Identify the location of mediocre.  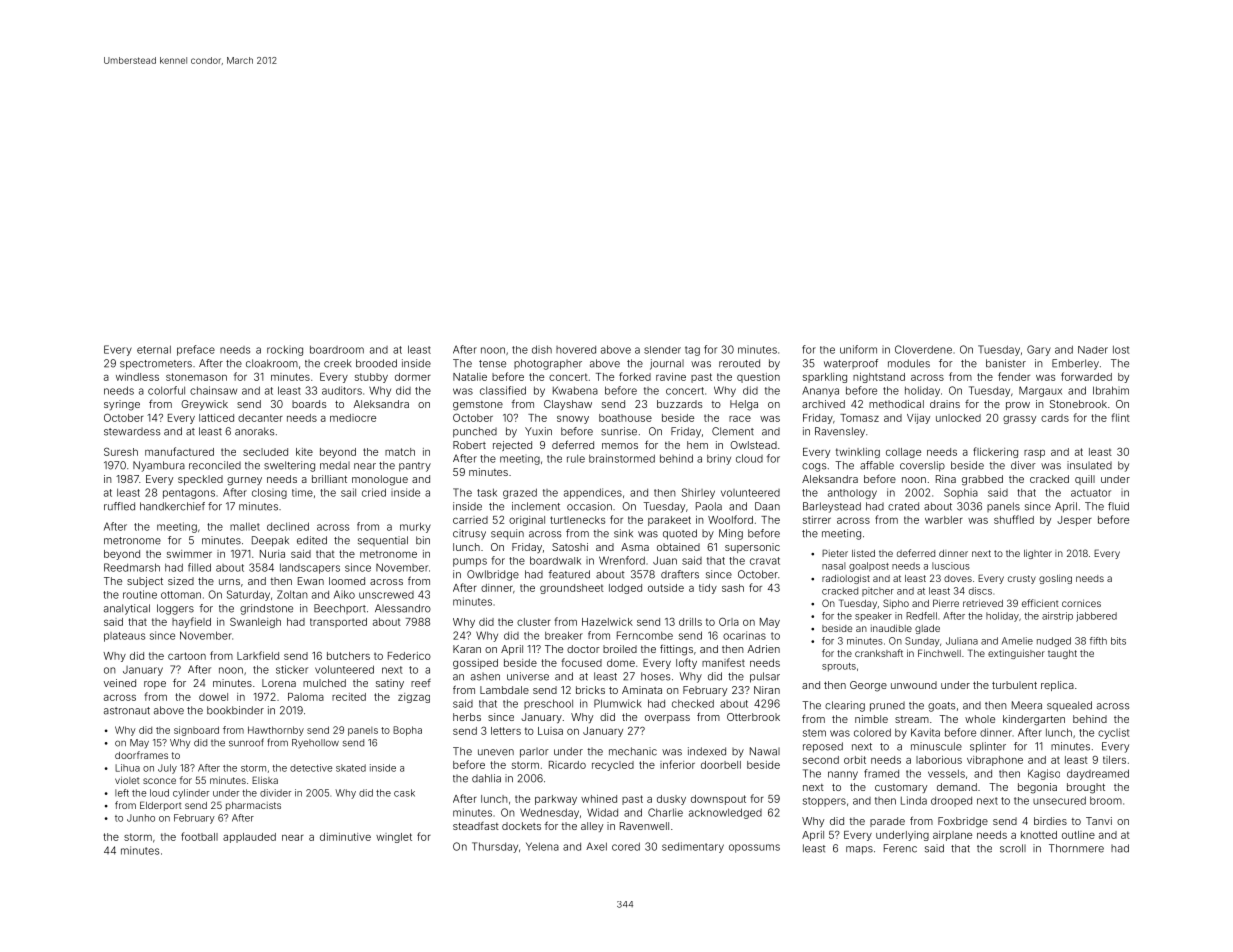
(353, 418).
